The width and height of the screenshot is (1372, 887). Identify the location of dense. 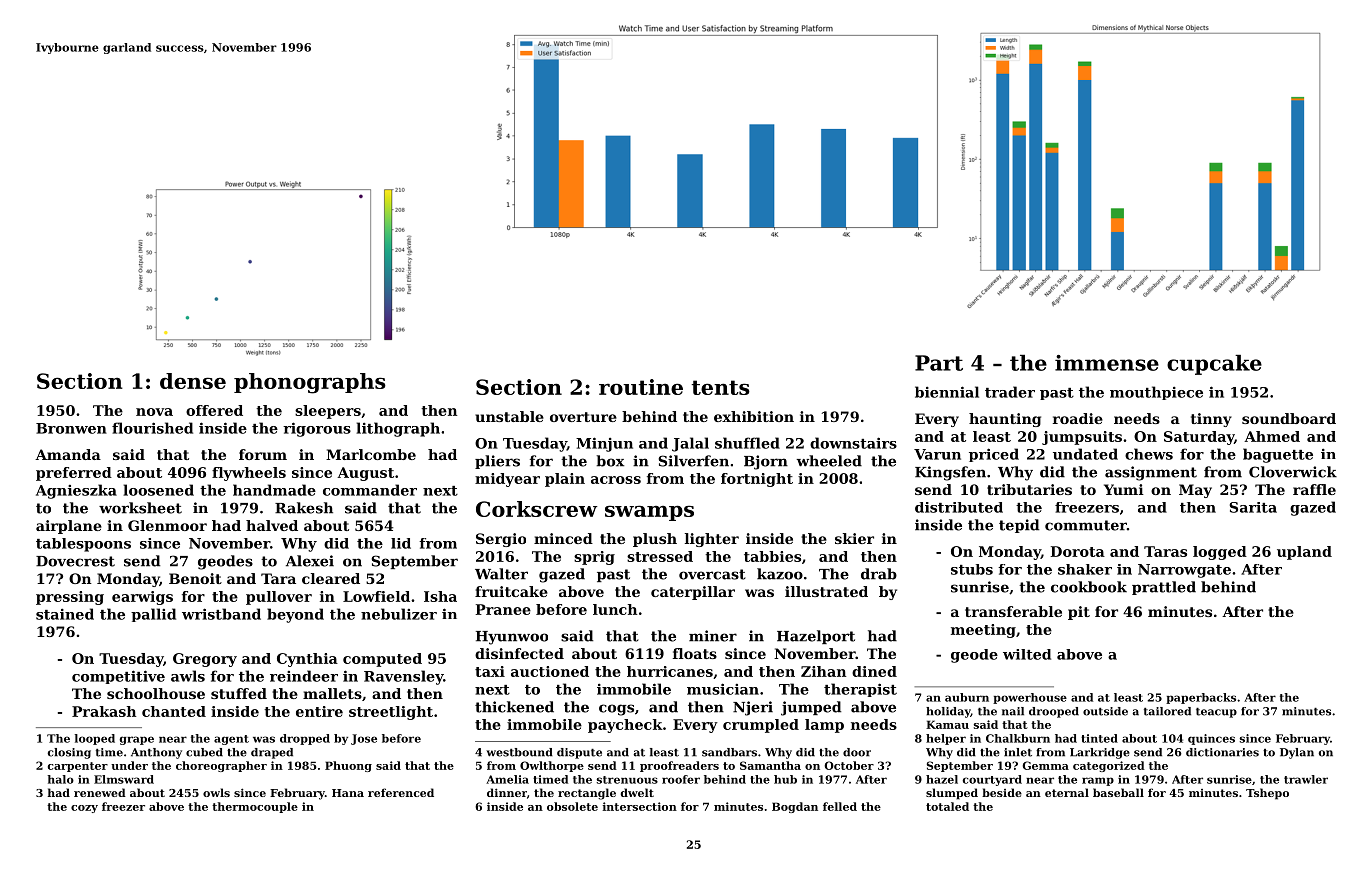
(193, 381).
